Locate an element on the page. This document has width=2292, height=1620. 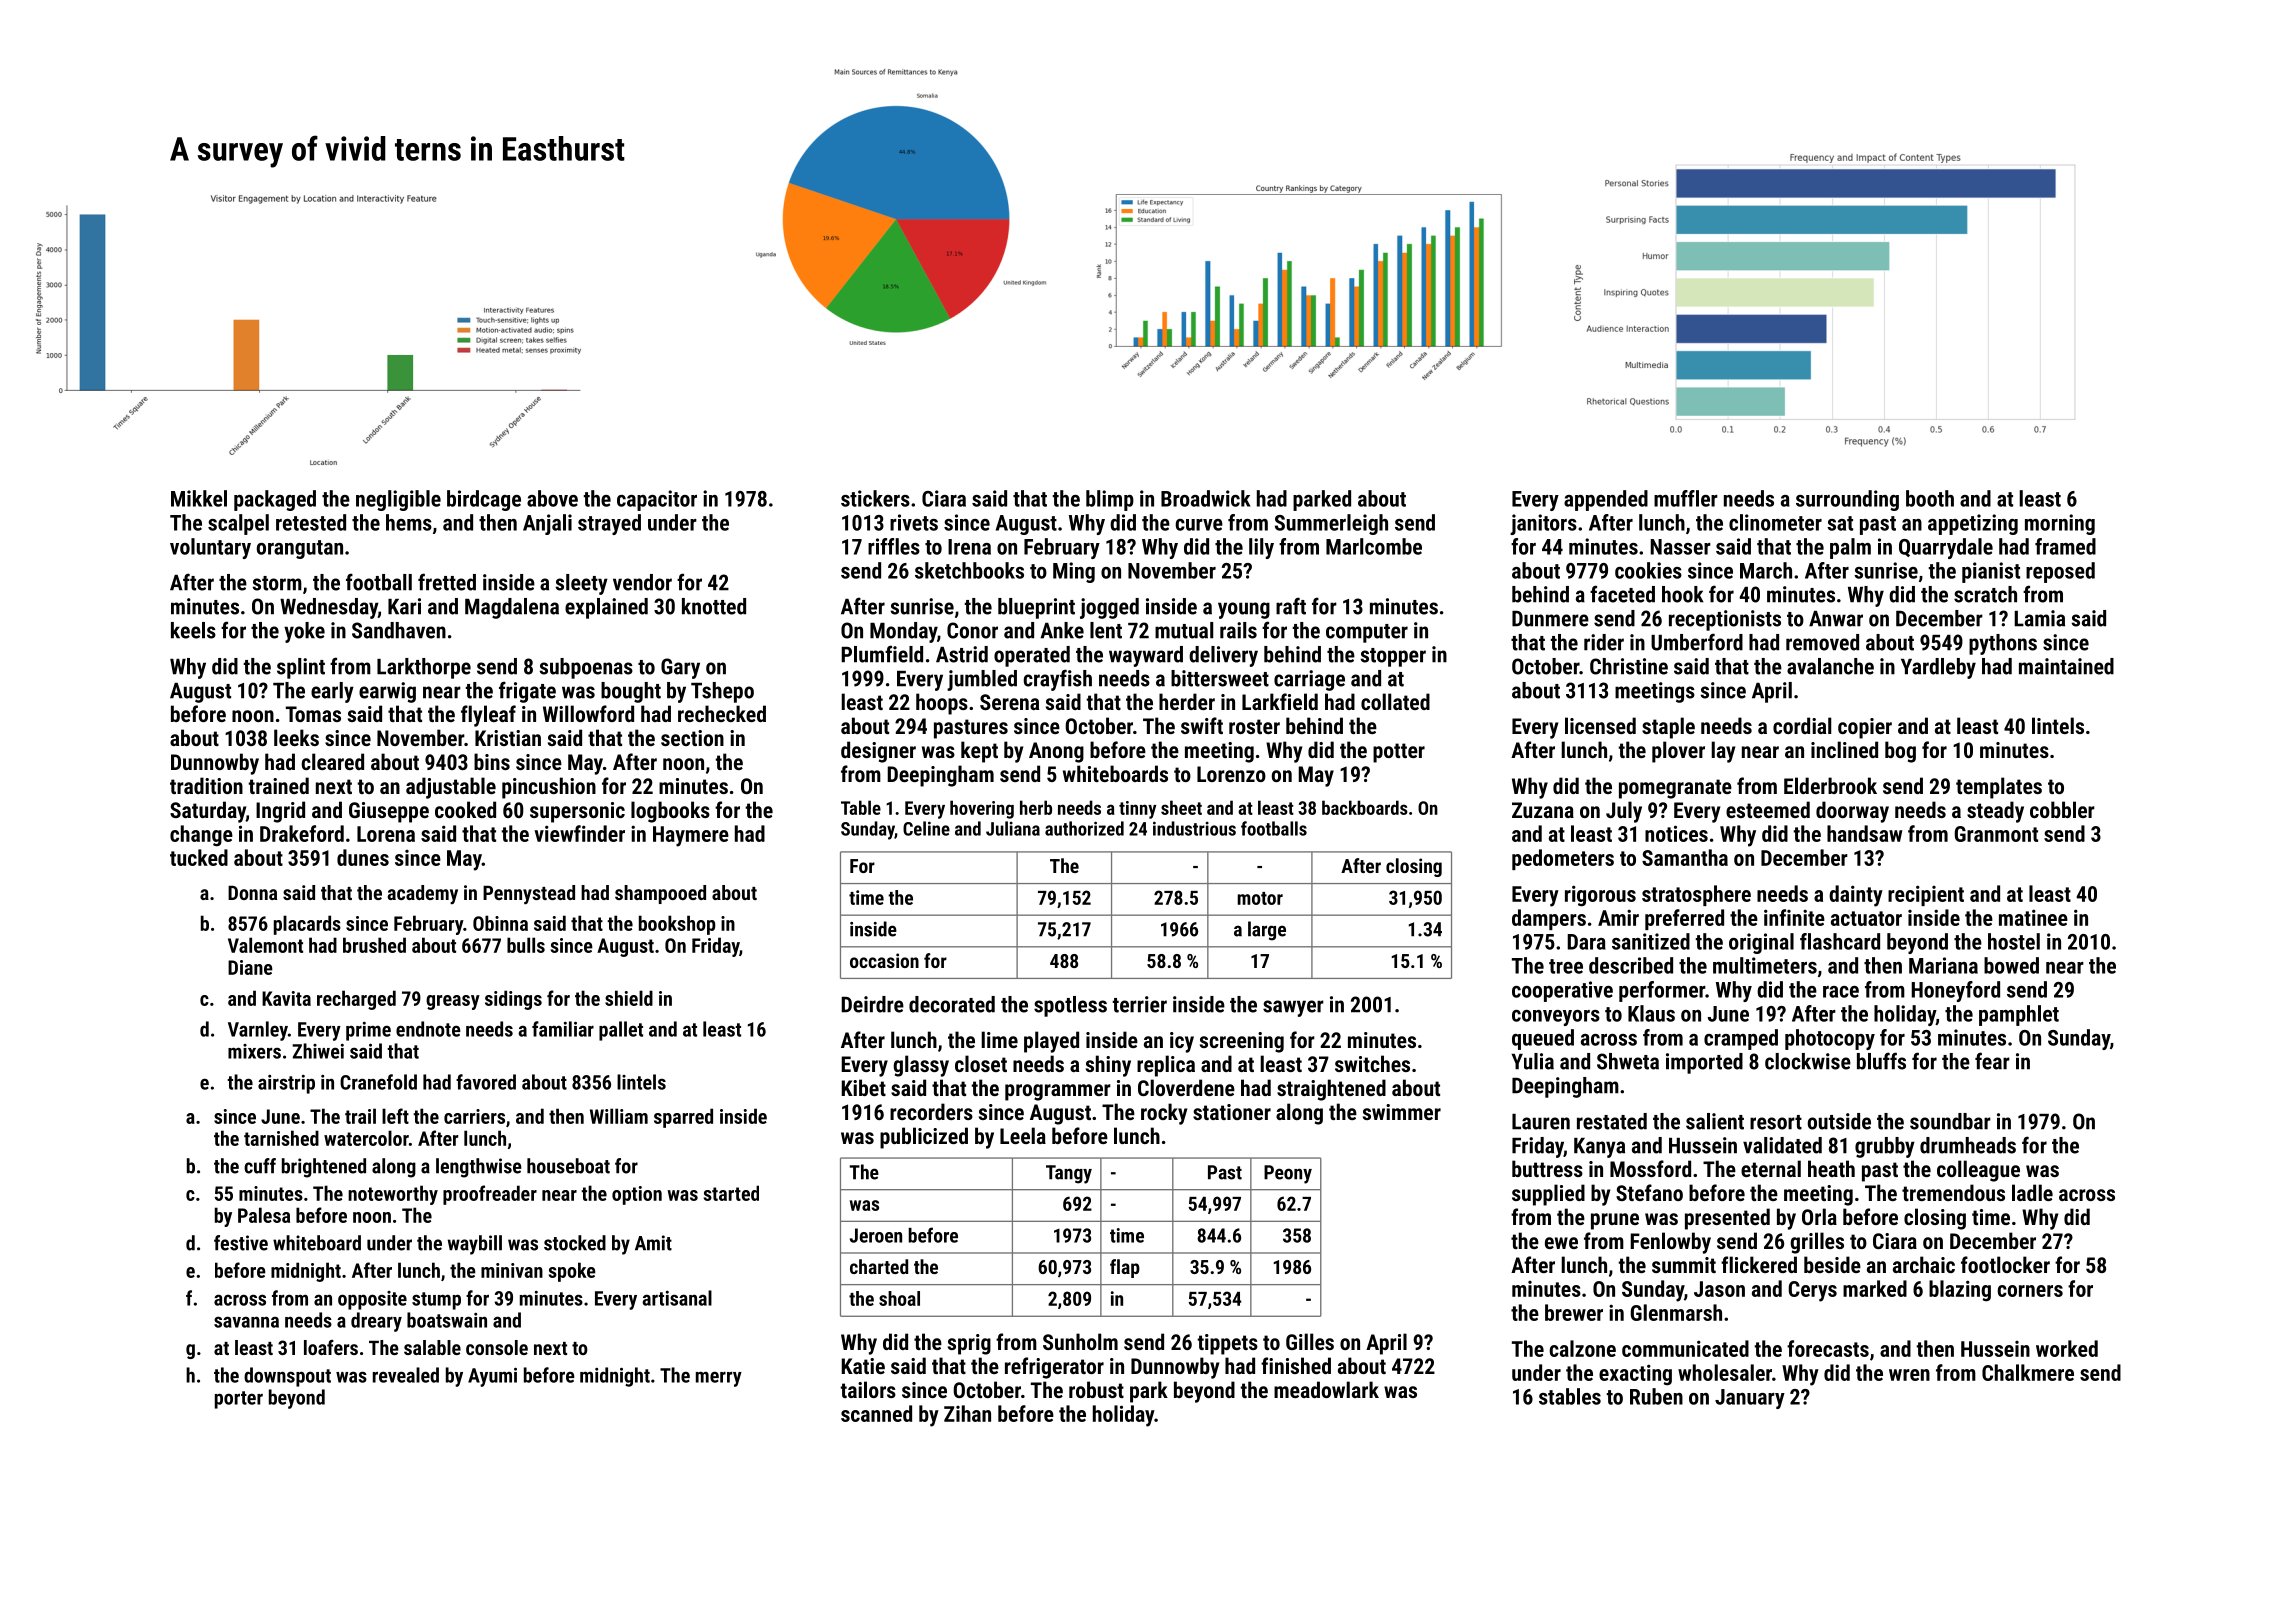
Broadwick is located at coordinates (1206, 498).
